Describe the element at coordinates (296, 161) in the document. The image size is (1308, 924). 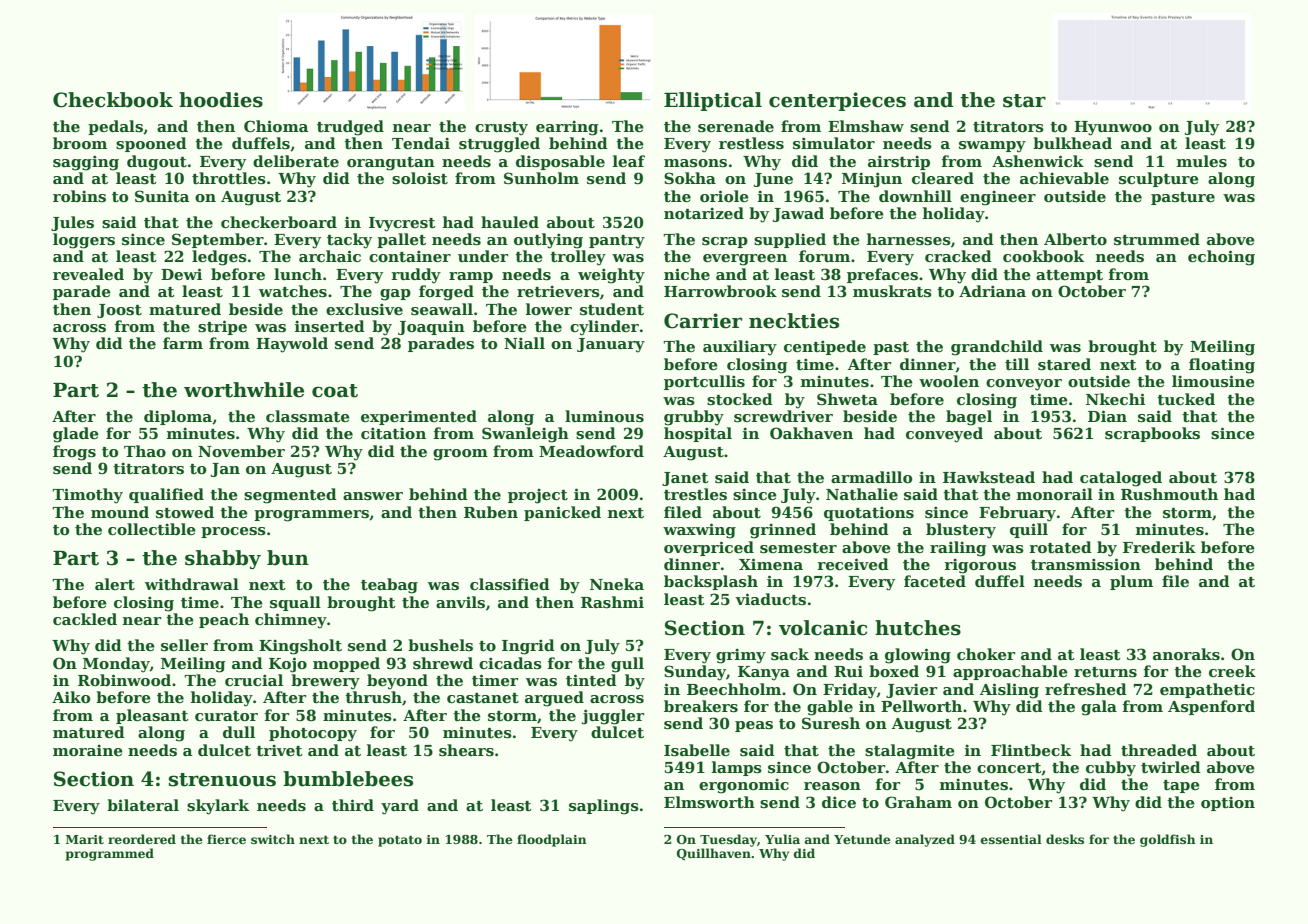
I see `deliberate` at that location.
